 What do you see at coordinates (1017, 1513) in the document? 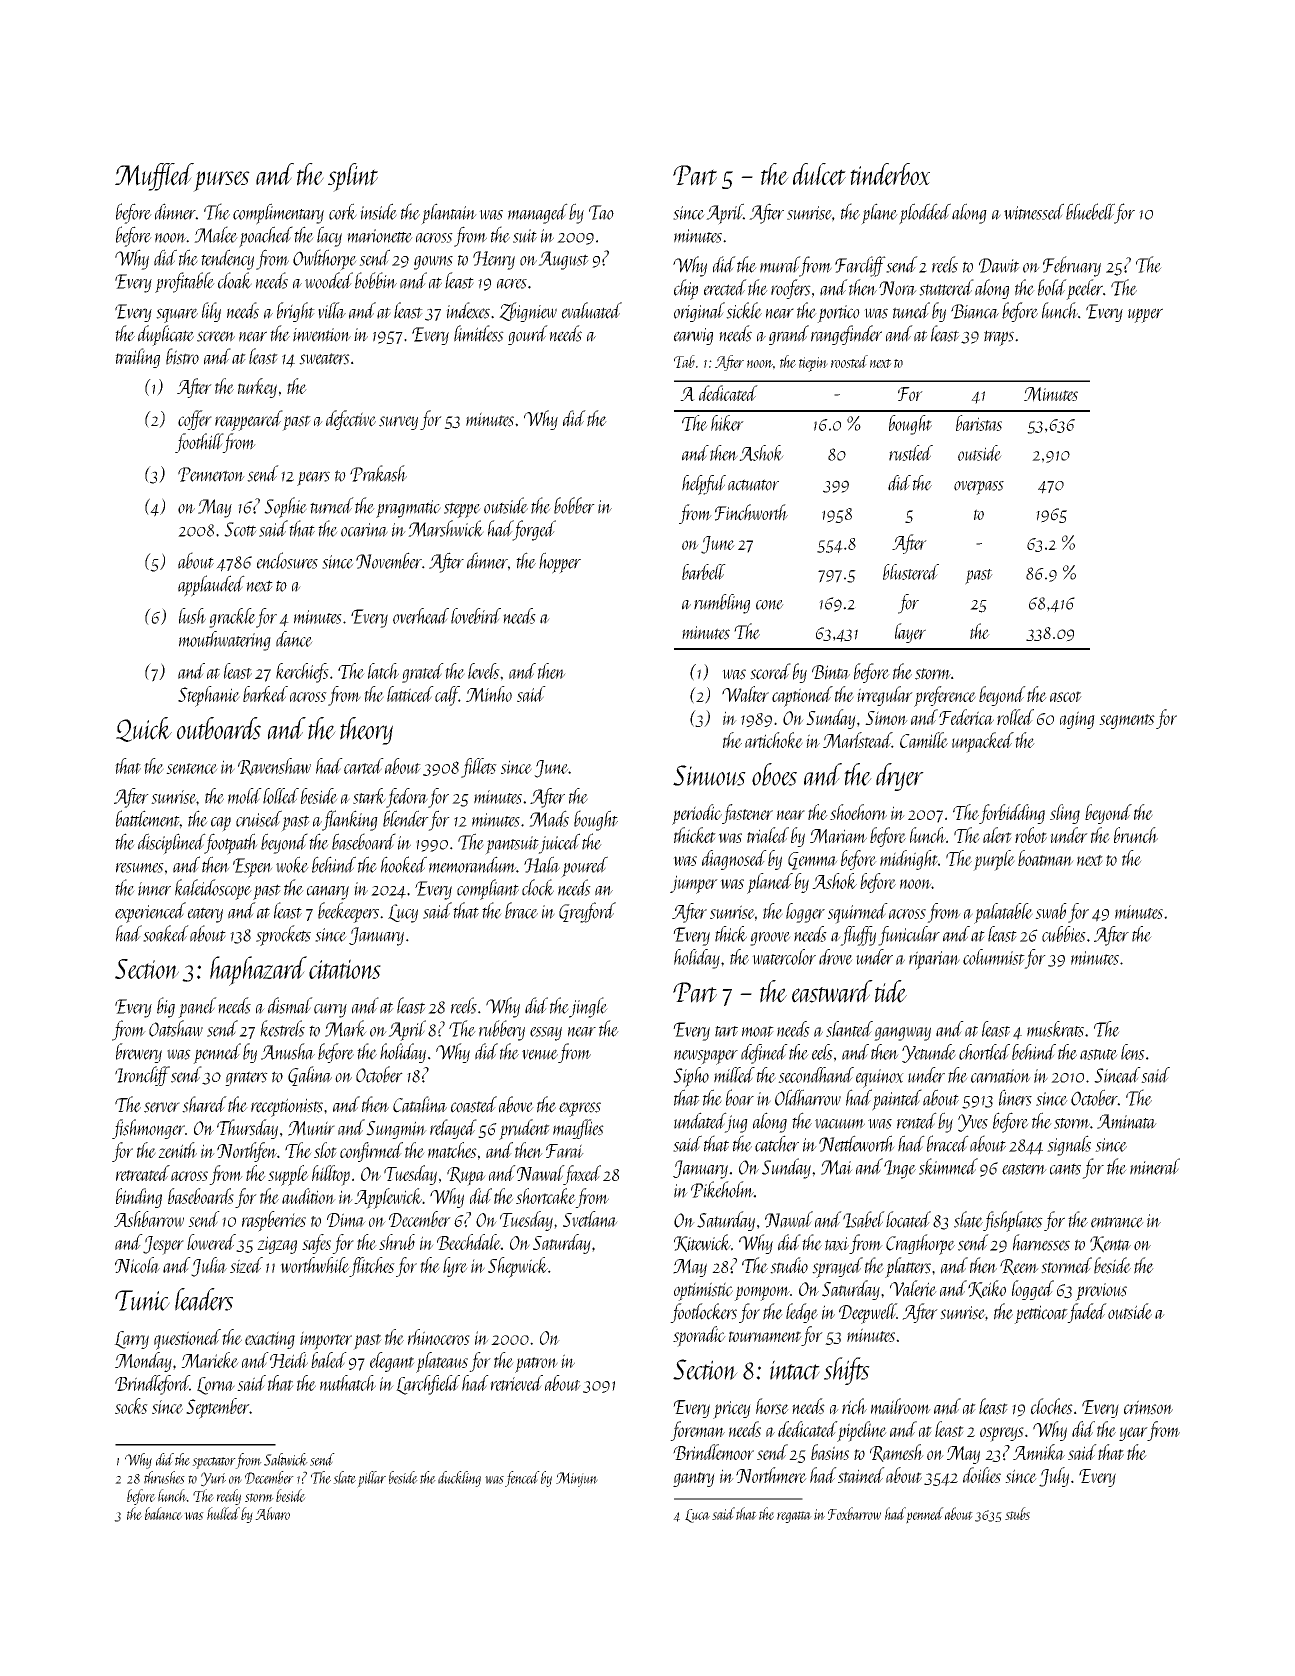
I see `stubs` at bounding box center [1017, 1513].
